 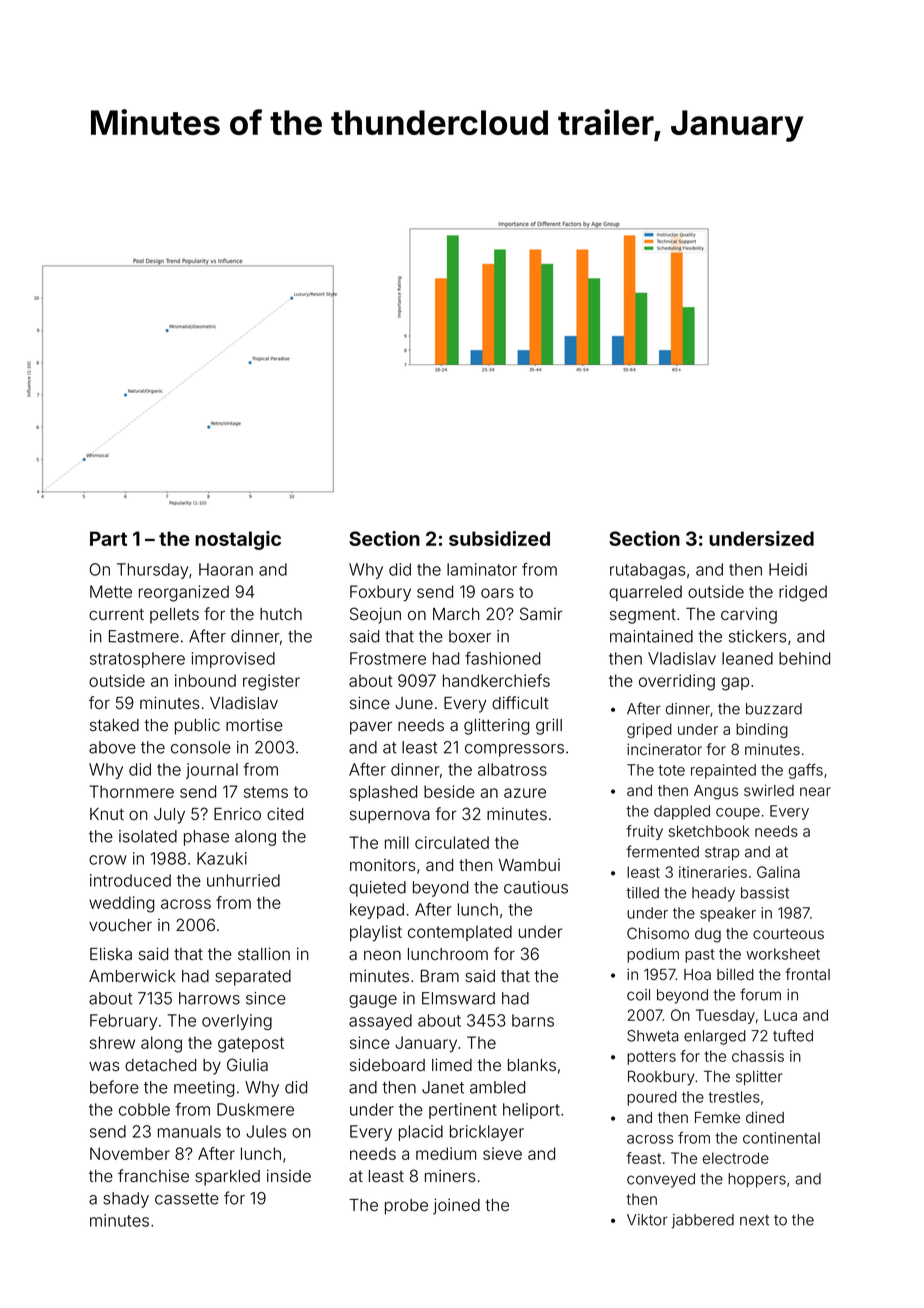 What do you see at coordinates (388, 658) in the image?
I see `Frostmere` at bounding box center [388, 658].
